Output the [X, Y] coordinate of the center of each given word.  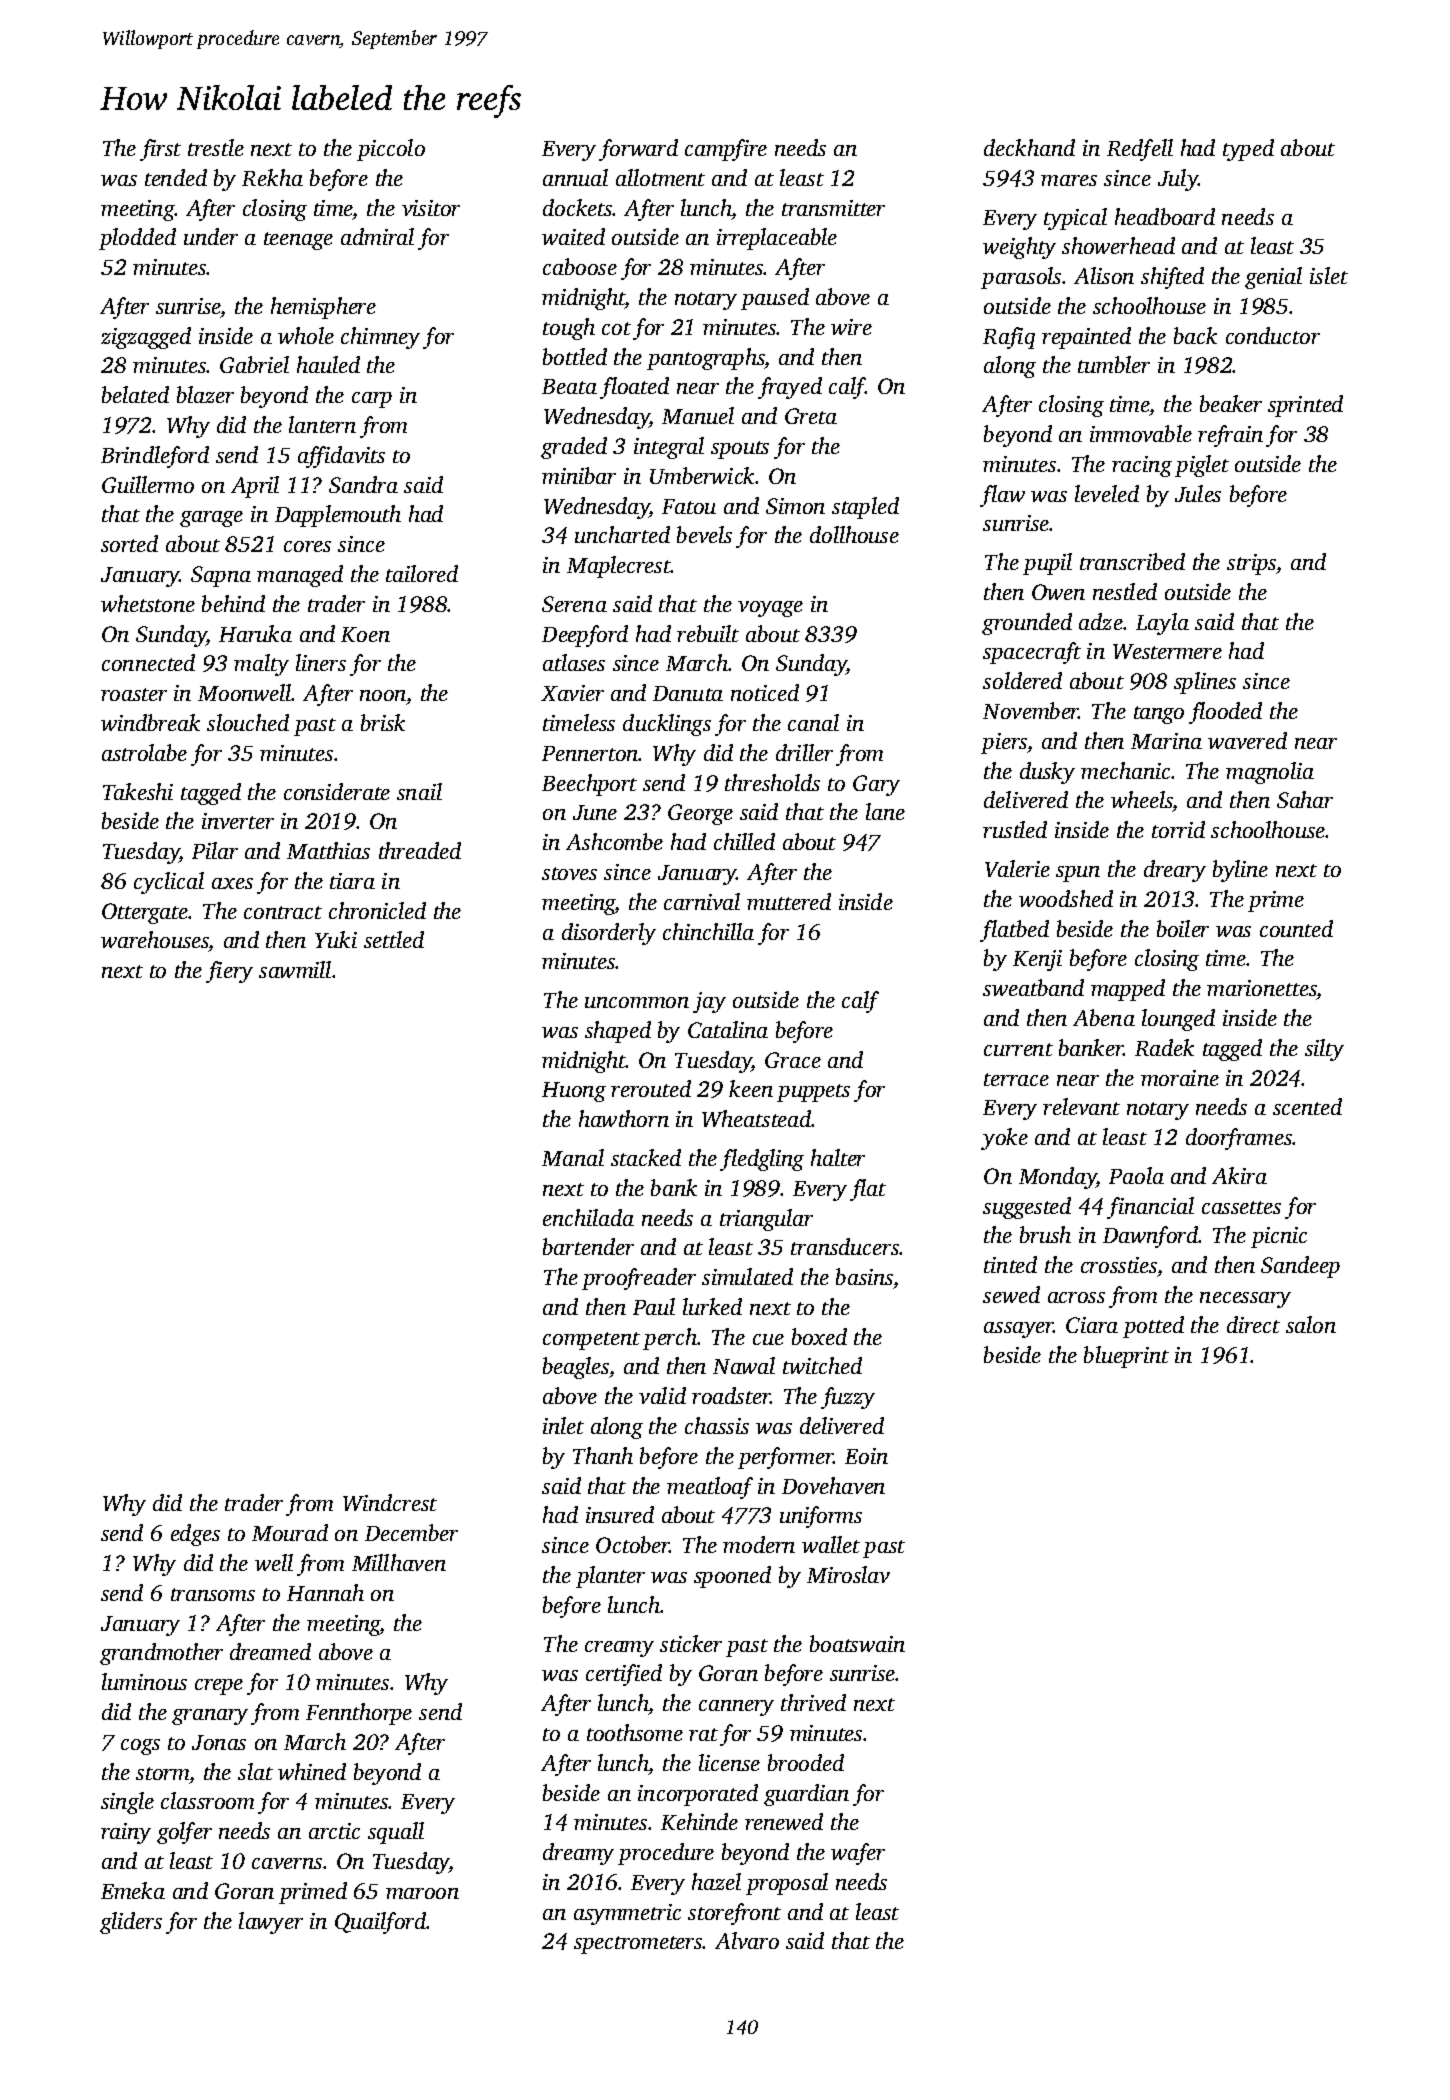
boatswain [857, 1643]
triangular [766, 1220]
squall [396, 1833]
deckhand [1029, 147]
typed [1248, 150]
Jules [1198, 493]
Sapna [221, 576]
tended [176, 177]
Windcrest [390, 1502]
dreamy [578, 1854]
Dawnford [1150, 1237]
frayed [790, 388]
